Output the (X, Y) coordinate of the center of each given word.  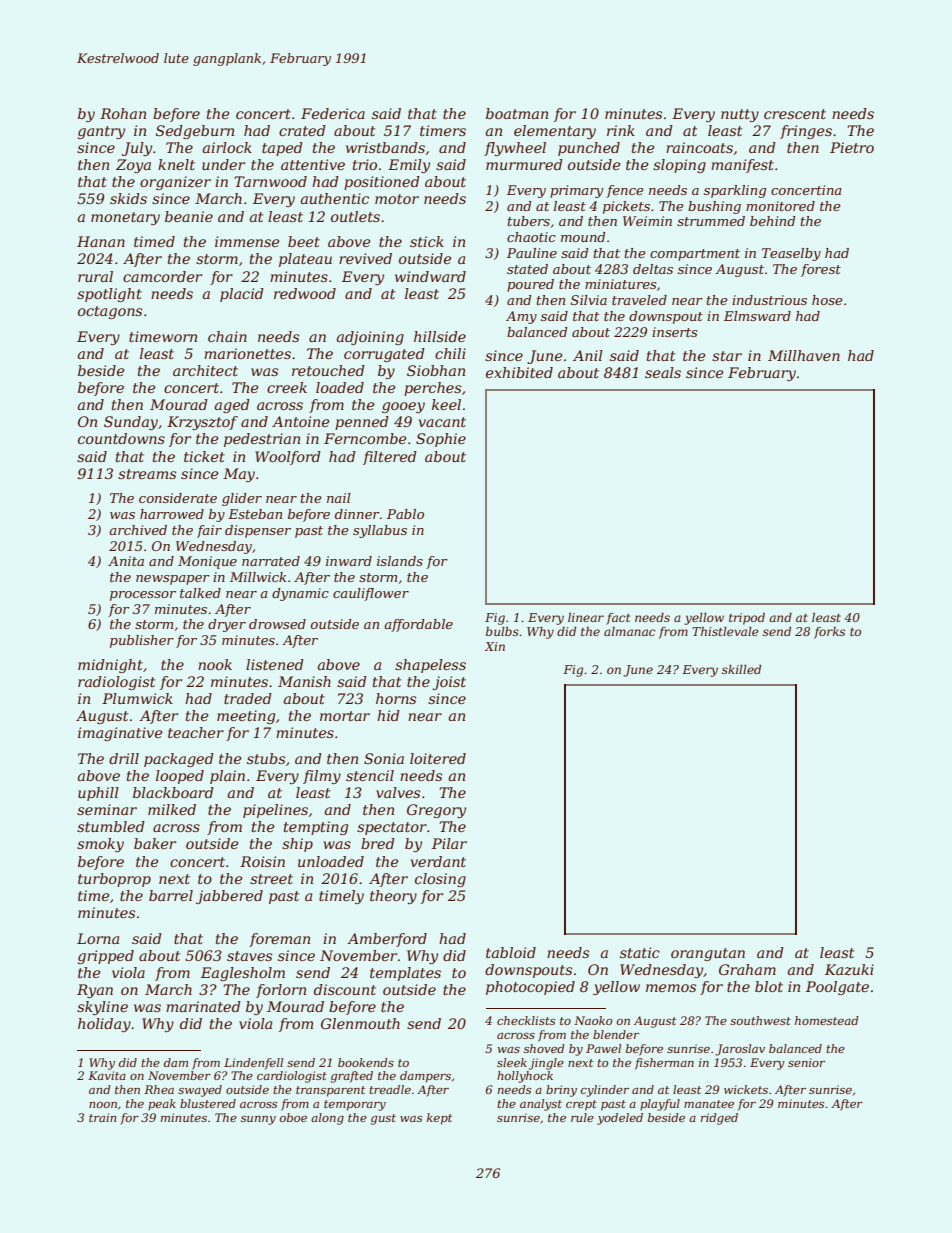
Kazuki (849, 970)
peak (162, 1105)
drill (124, 758)
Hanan (101, 241)
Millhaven (804, 355)
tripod (747, 619)
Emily (409, 166)
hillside (440, 336)
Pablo (405, 514)
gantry (101, 132)
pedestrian (262, 440)
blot (769, 986)
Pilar (449, 843)
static (640, 952)
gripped (106, 957)
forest (821, 270)
